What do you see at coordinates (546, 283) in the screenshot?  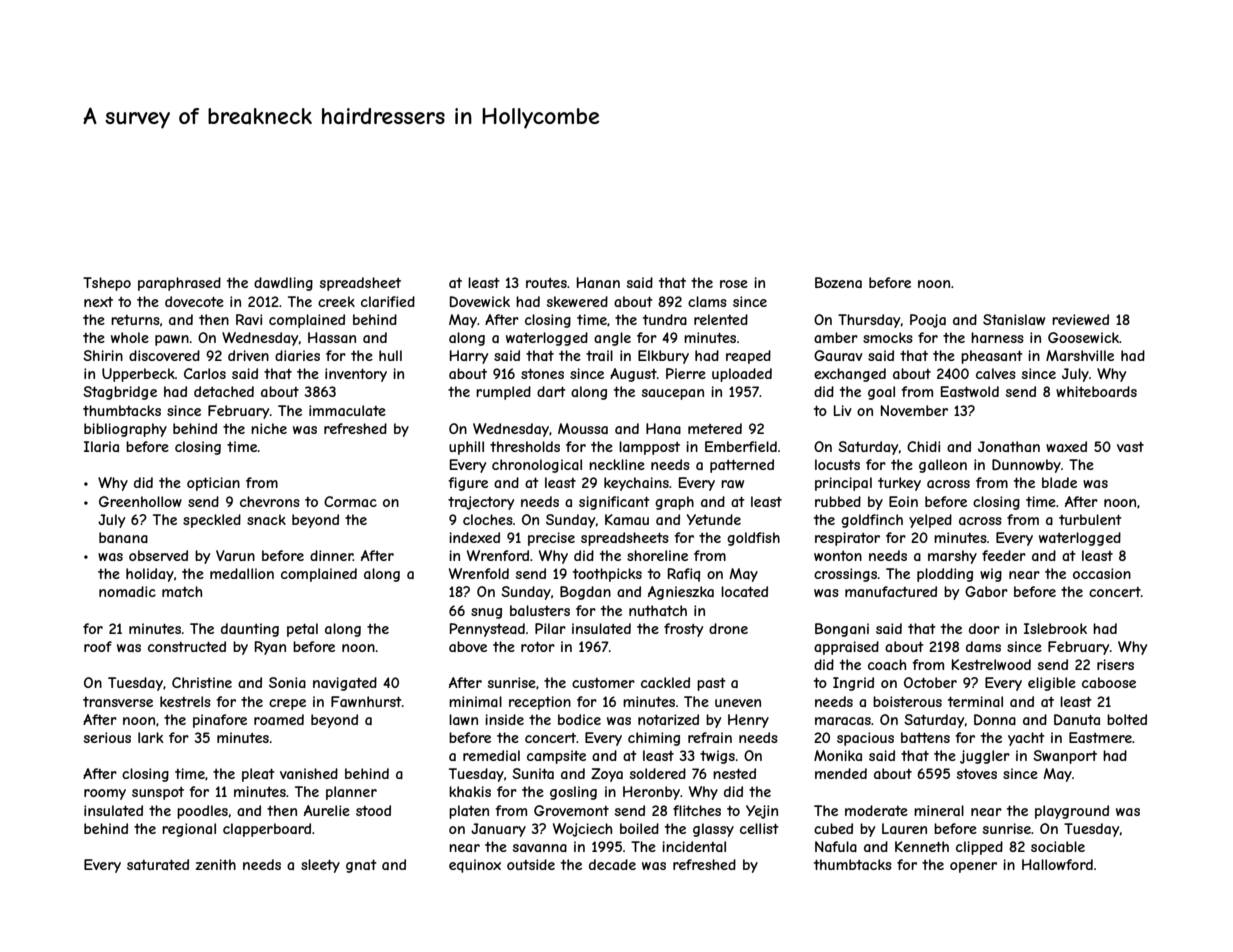 I see `routes` at bounding box center [546, 283].
